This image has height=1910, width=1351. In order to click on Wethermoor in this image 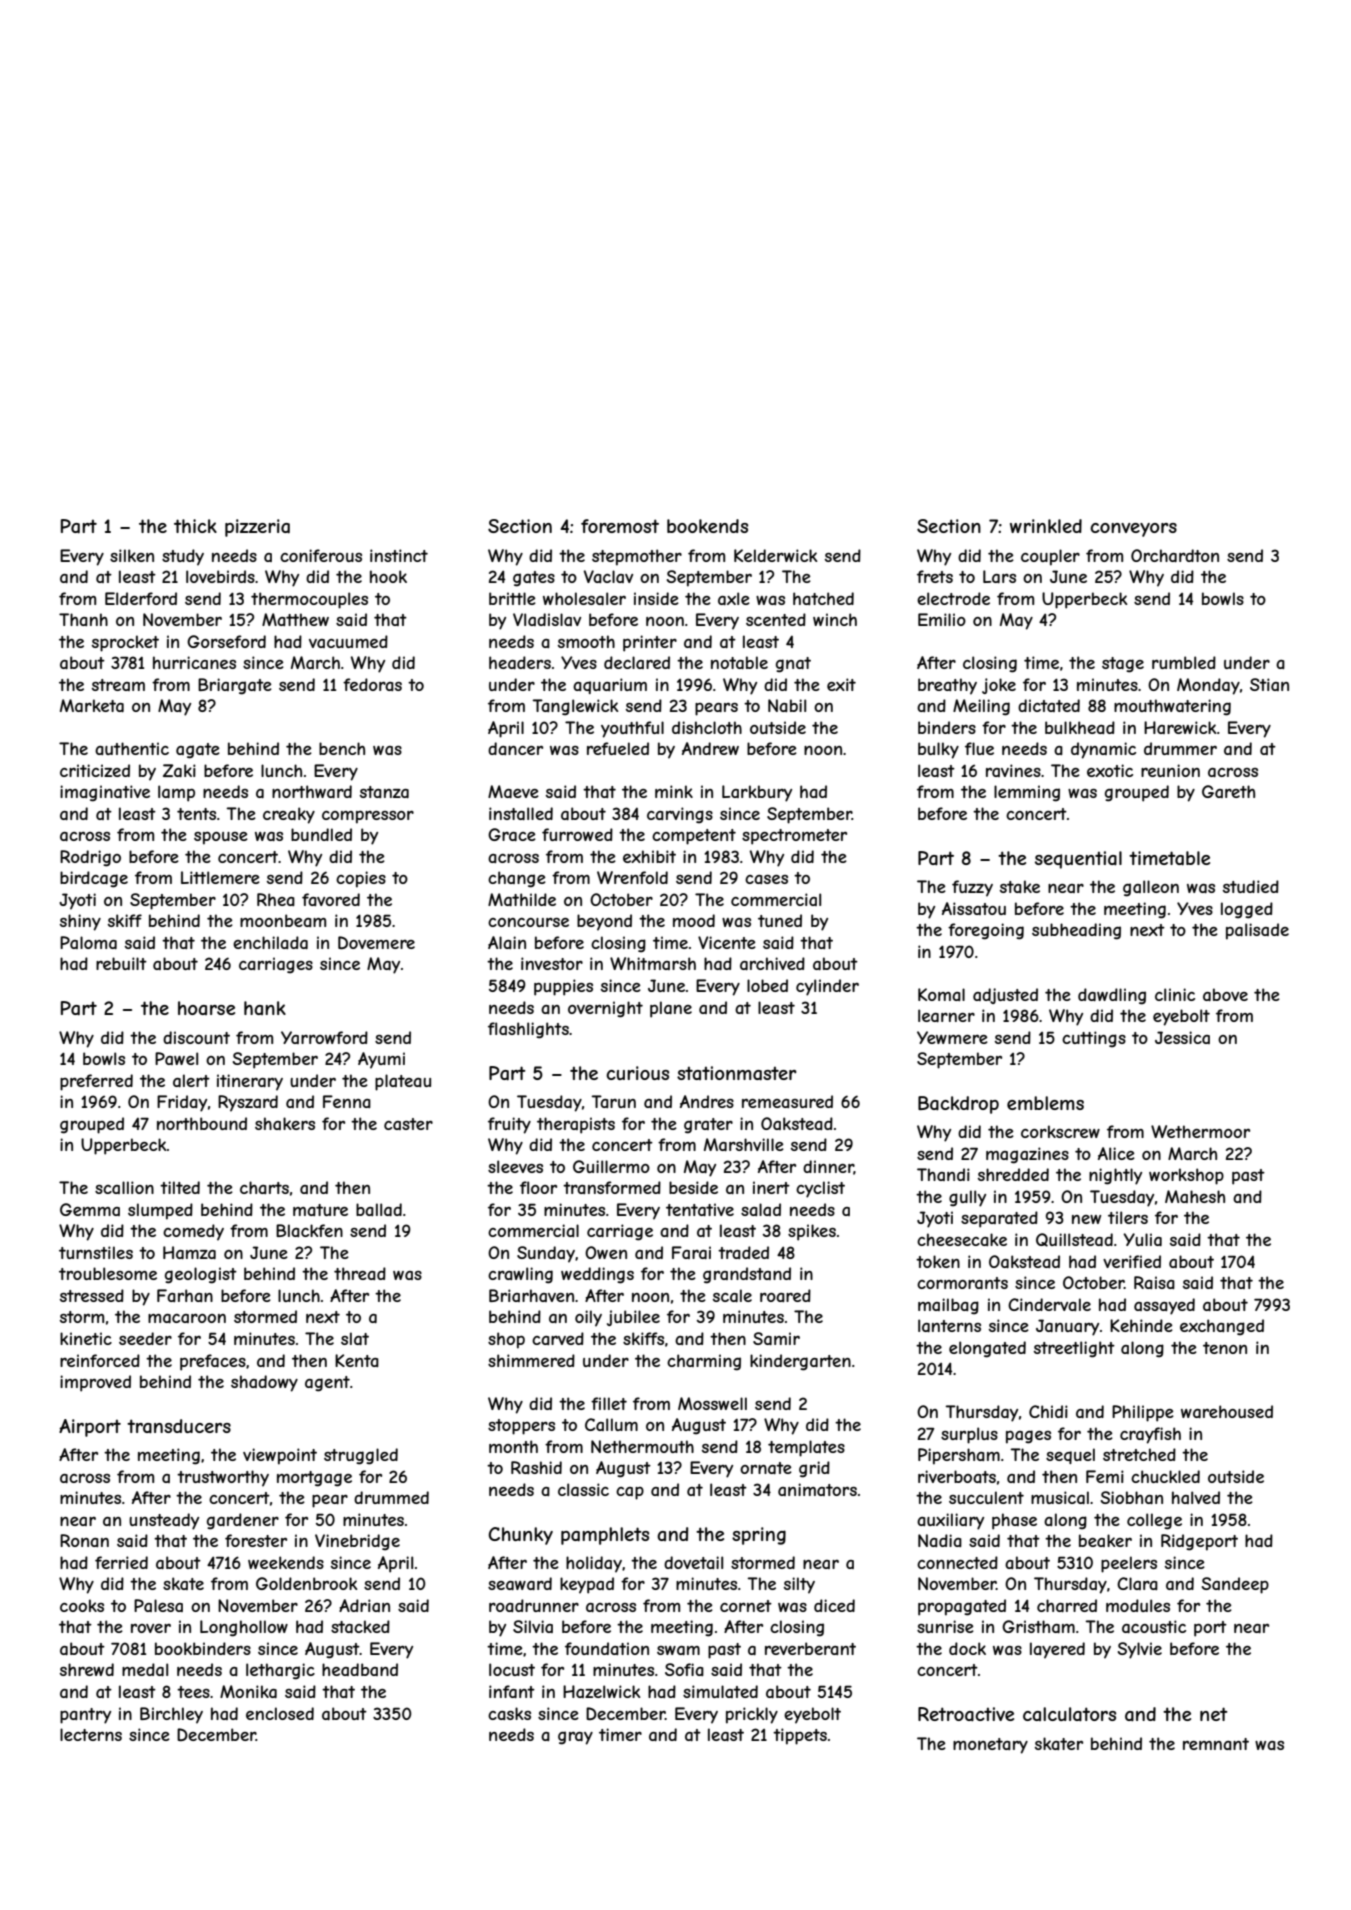, I will do `click(1200, 1131)`.
